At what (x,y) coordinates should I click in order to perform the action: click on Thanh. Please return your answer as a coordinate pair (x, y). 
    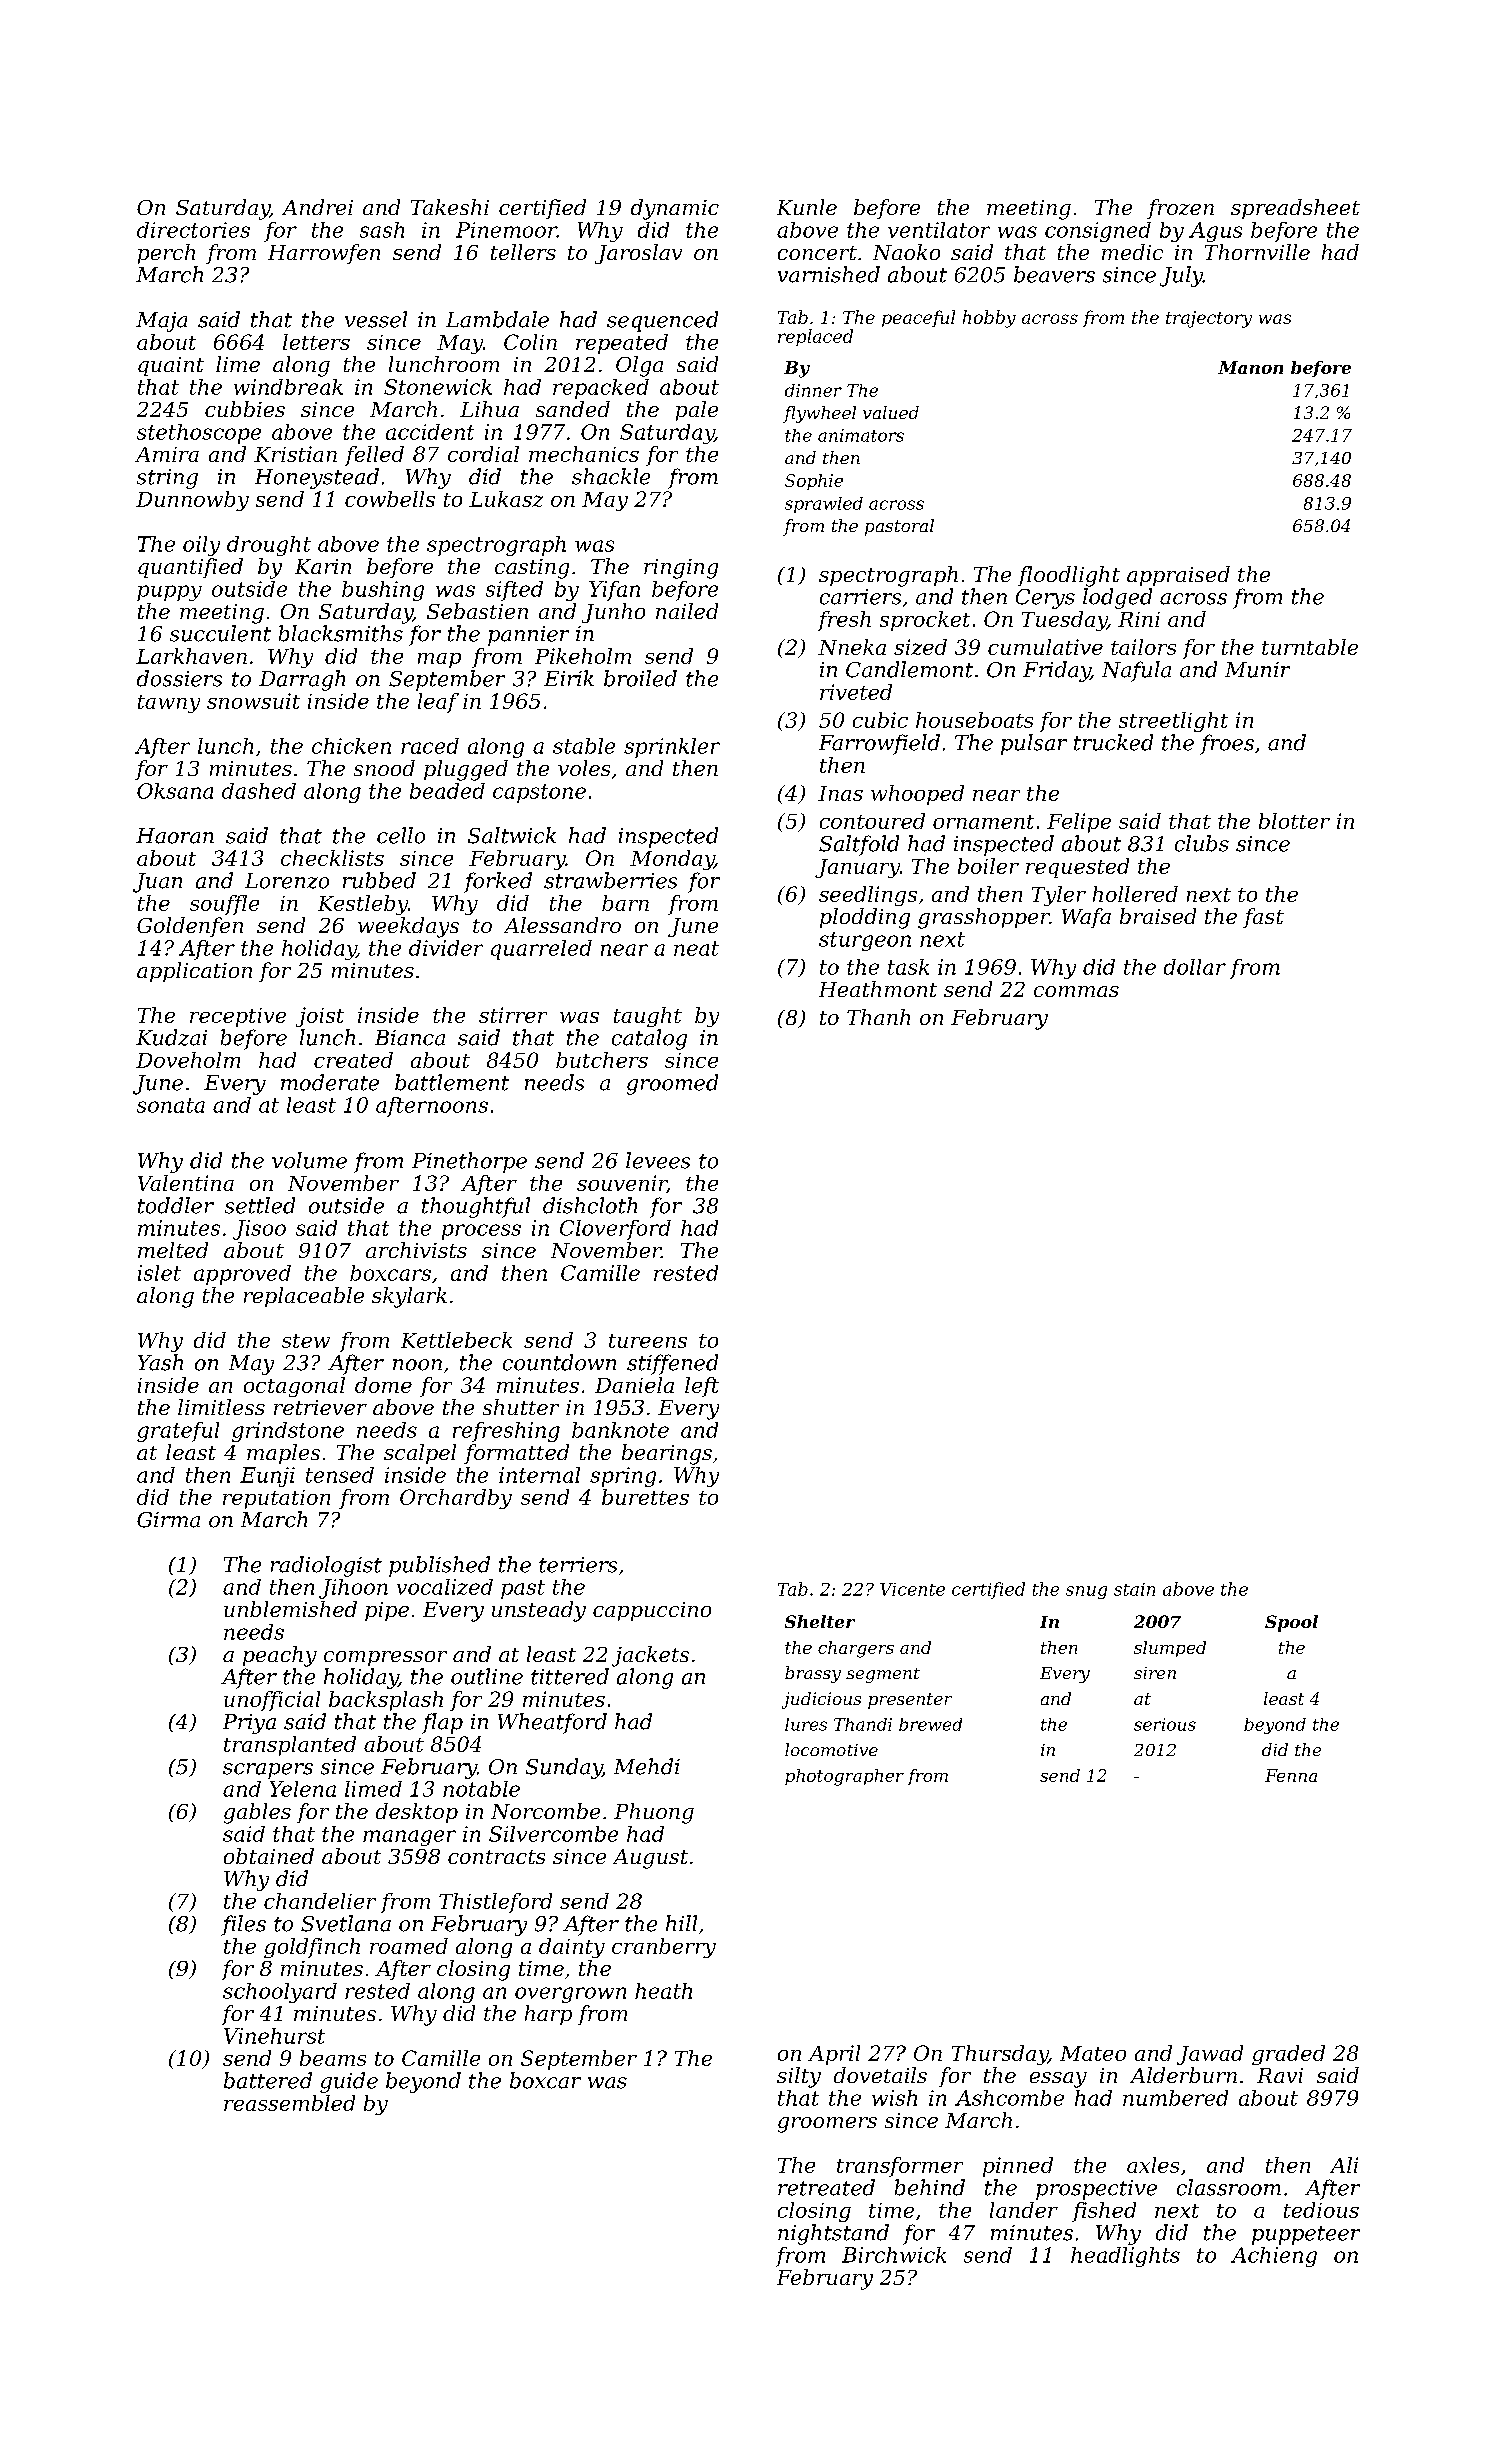
    Looking at the image, I should click on (878, 1017).
